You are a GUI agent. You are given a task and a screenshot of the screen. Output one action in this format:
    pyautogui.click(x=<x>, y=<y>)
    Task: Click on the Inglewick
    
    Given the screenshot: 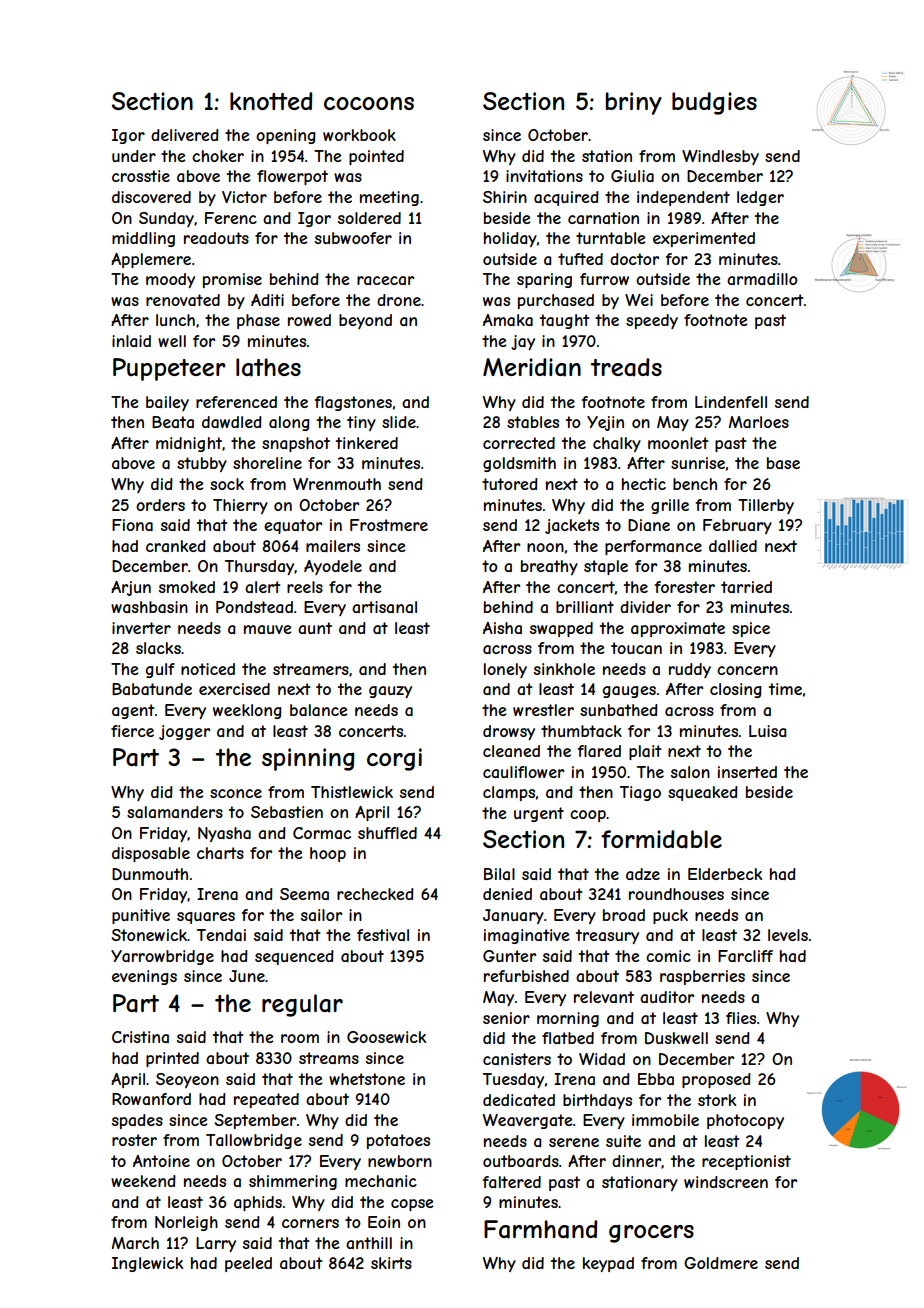 What is the action you would take?
    pyautogui.click(x=147, y=1264)
